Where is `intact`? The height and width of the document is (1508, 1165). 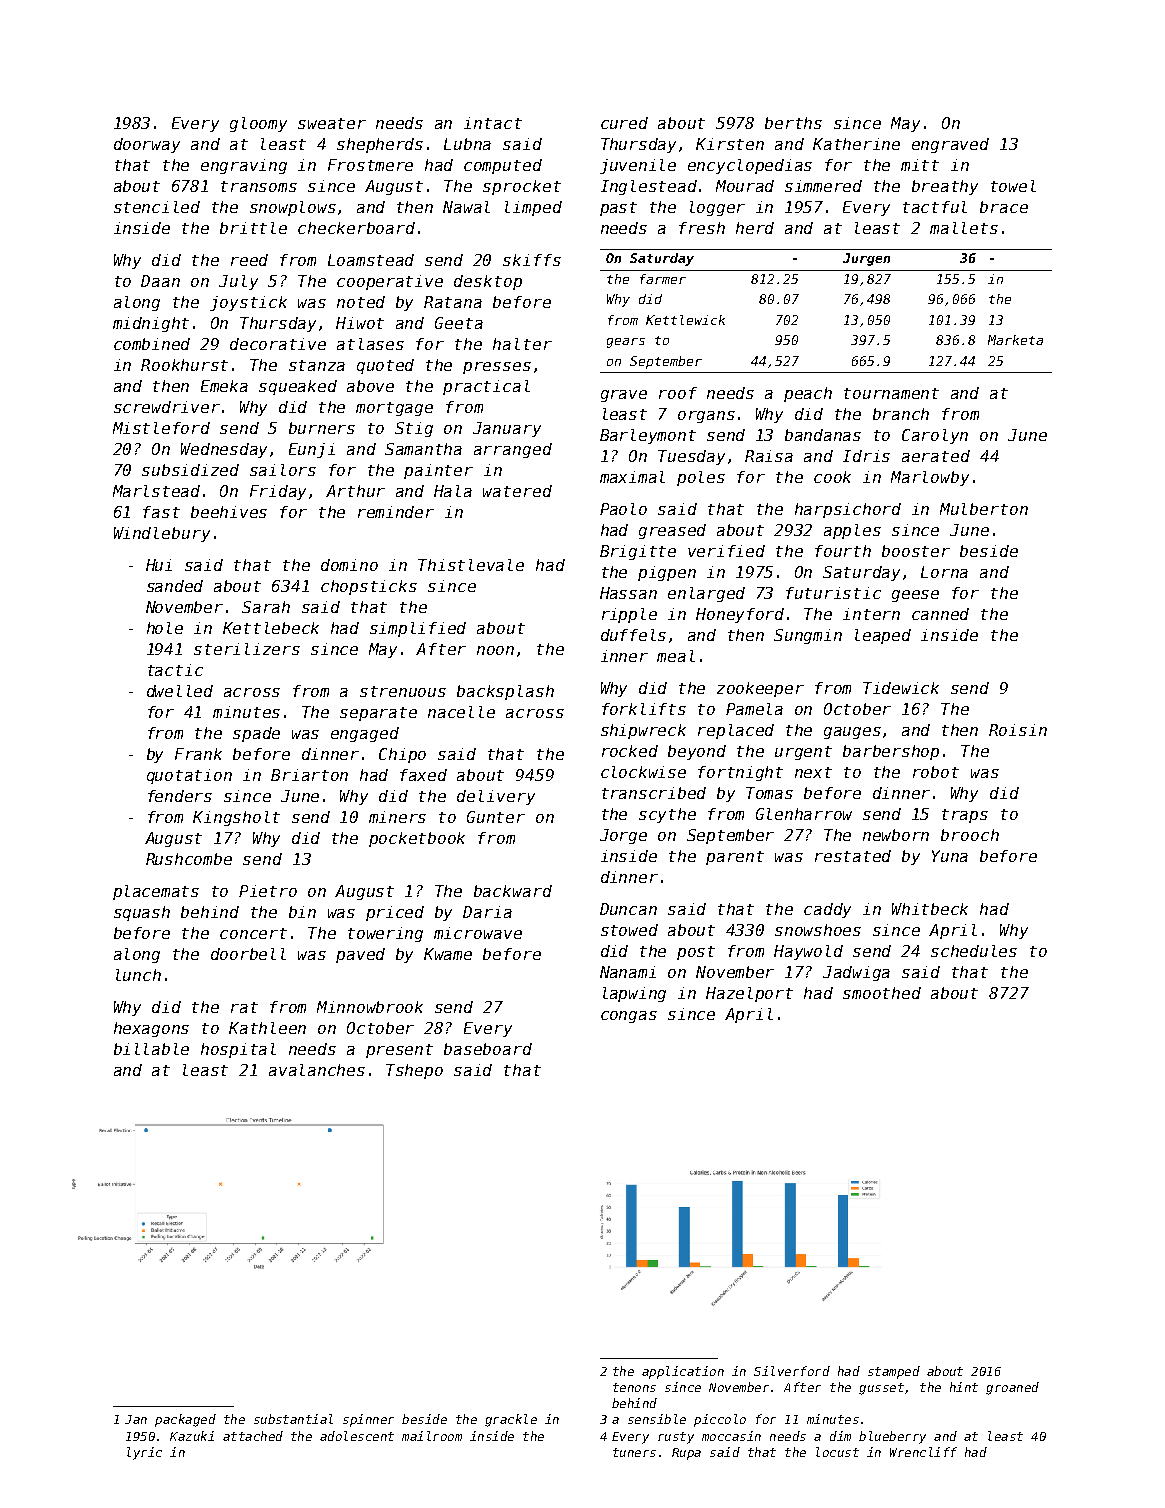 intact is located at coordinates (493, 123).
